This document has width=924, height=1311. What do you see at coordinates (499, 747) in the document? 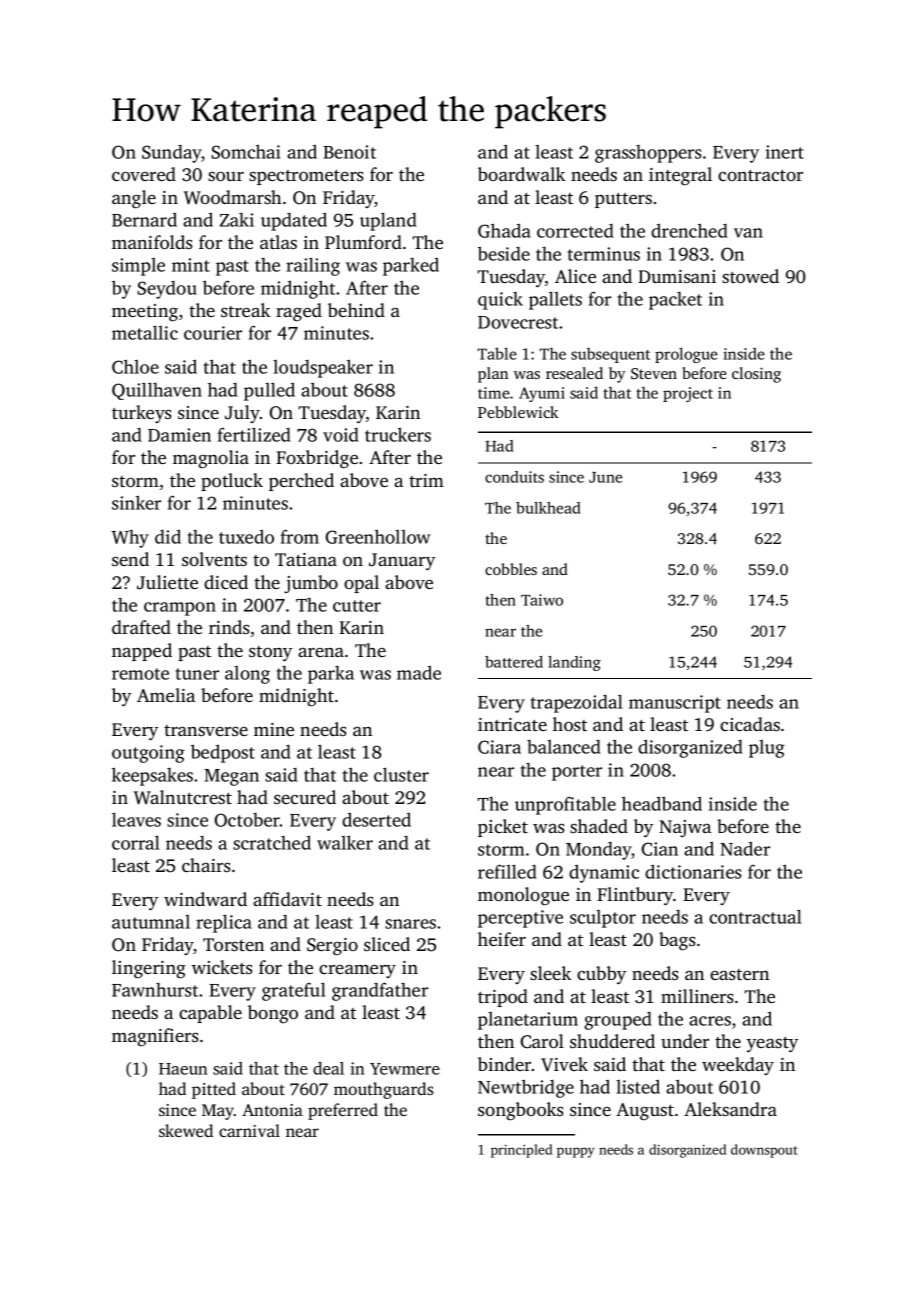
I see `Ciara` at bounding box center [499, 747].
